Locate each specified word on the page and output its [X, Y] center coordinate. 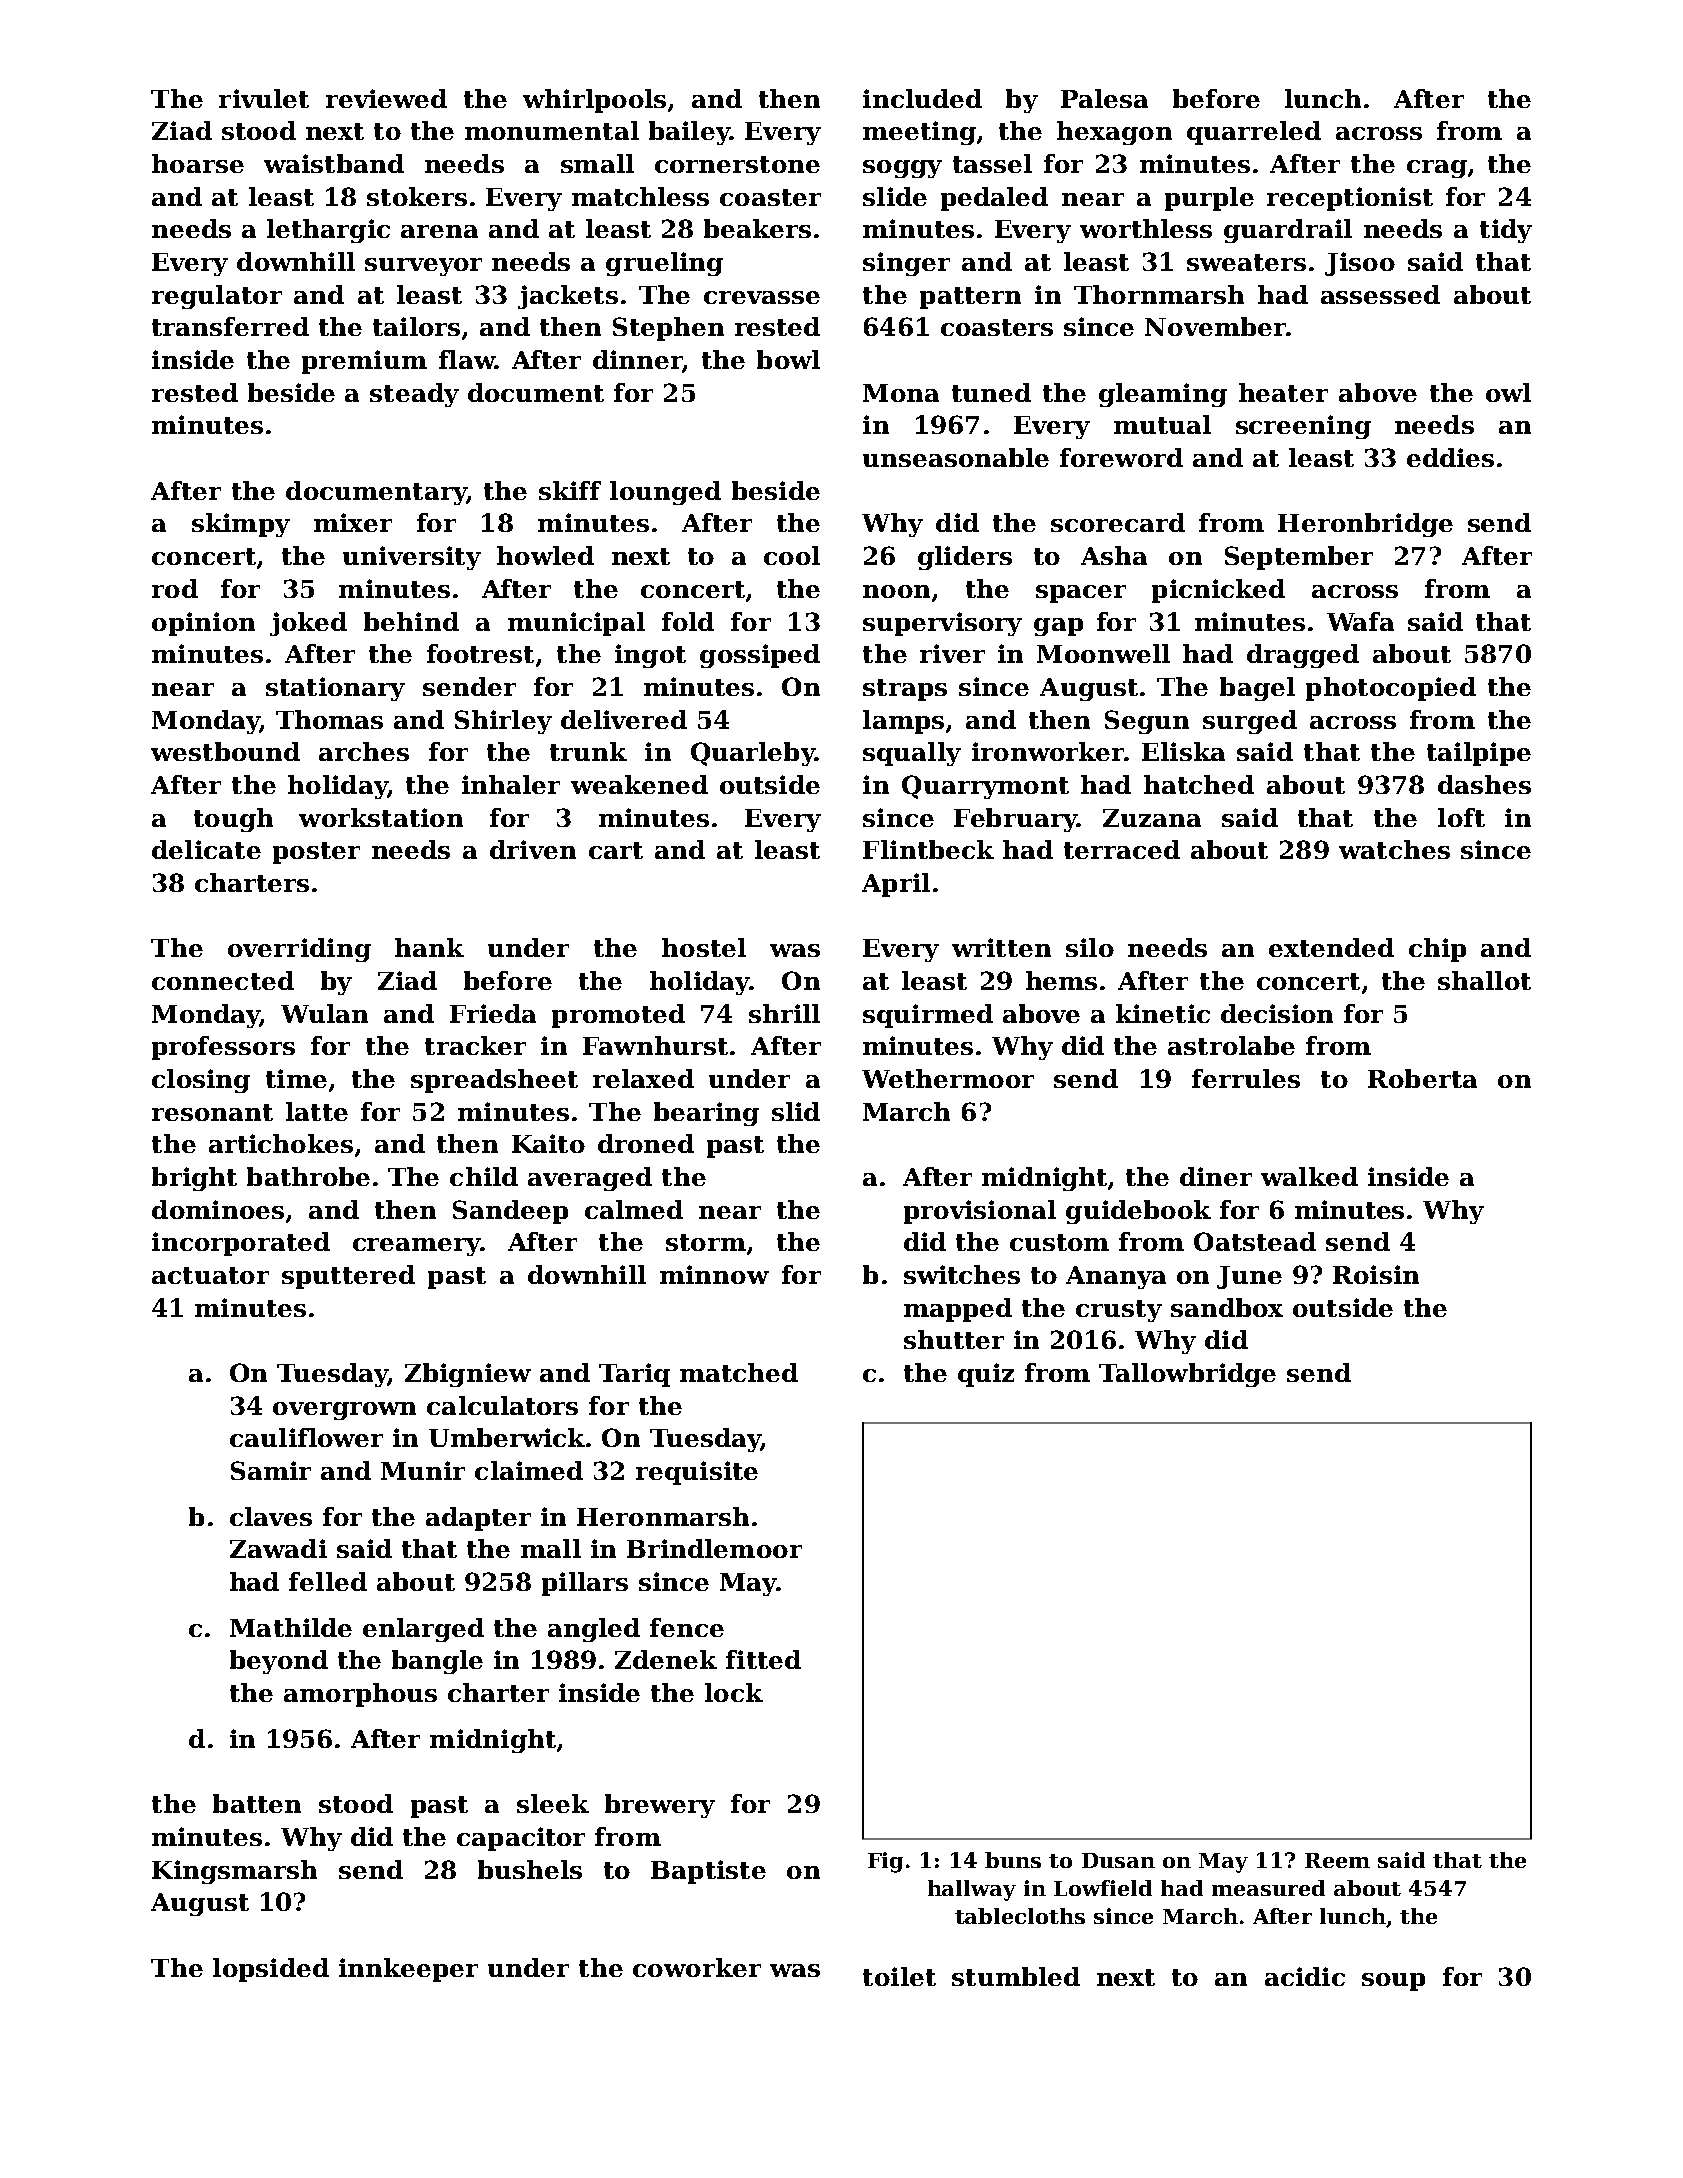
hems [1061, 980]
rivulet [264, 98]
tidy [1506, 231]
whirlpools [594, 101]
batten [257, 1803]
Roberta [1422, 1078]
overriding [299, 950]
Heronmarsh [663, 1516]
